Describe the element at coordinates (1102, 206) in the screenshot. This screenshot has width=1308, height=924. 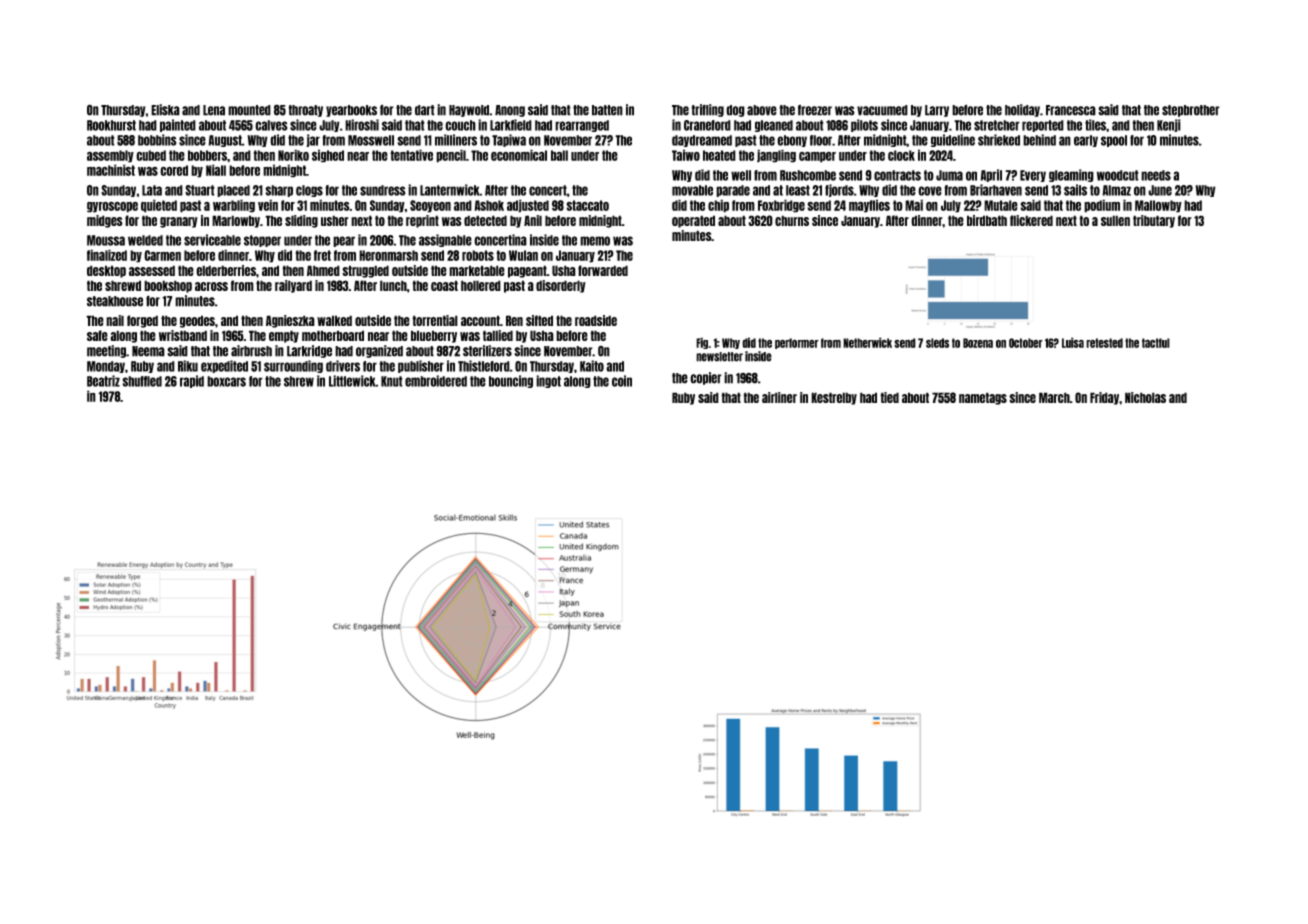
I see `podium` at that location.
